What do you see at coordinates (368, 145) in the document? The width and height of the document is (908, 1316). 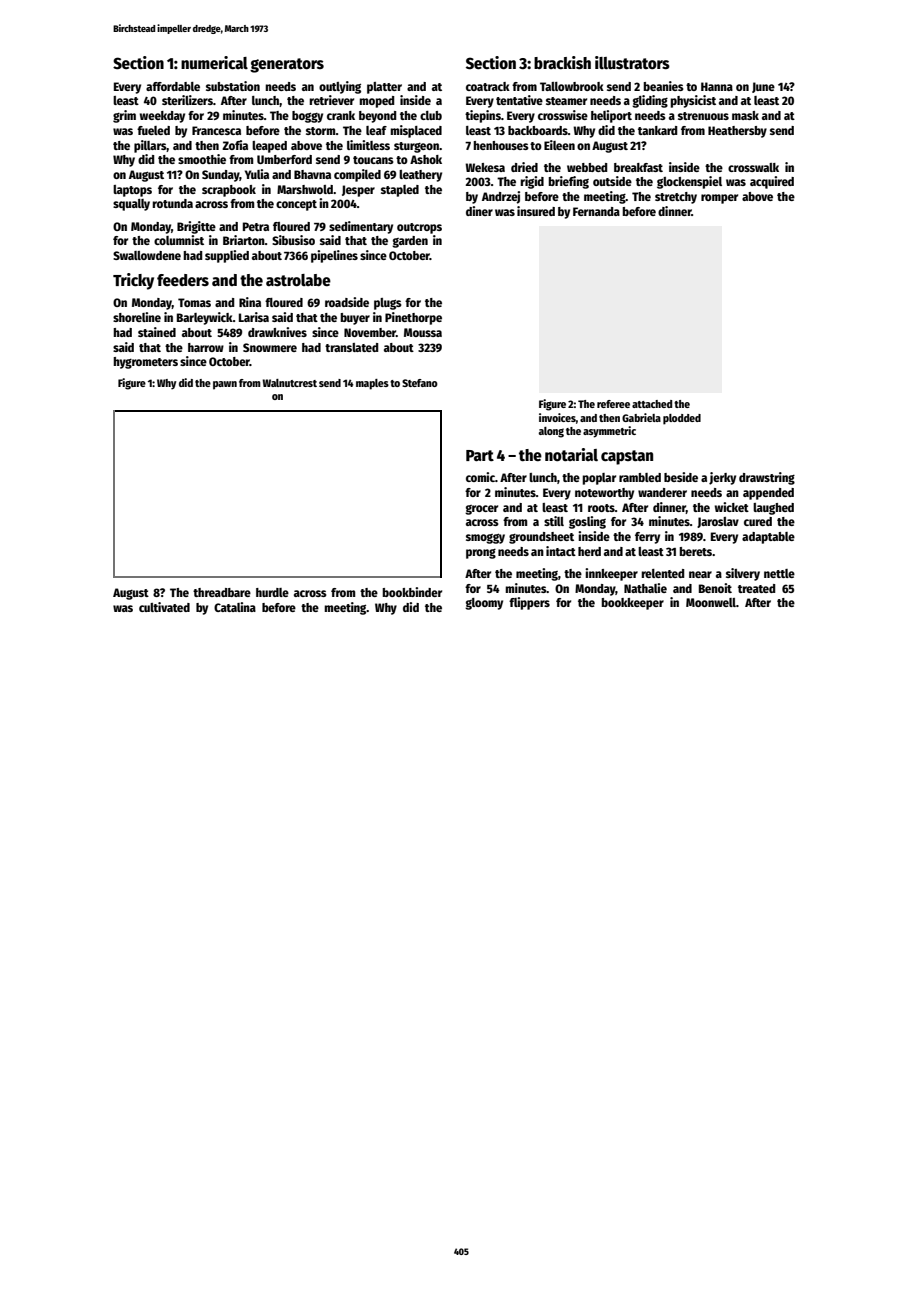 I see `limitless` at bounding box center [368, 145].
